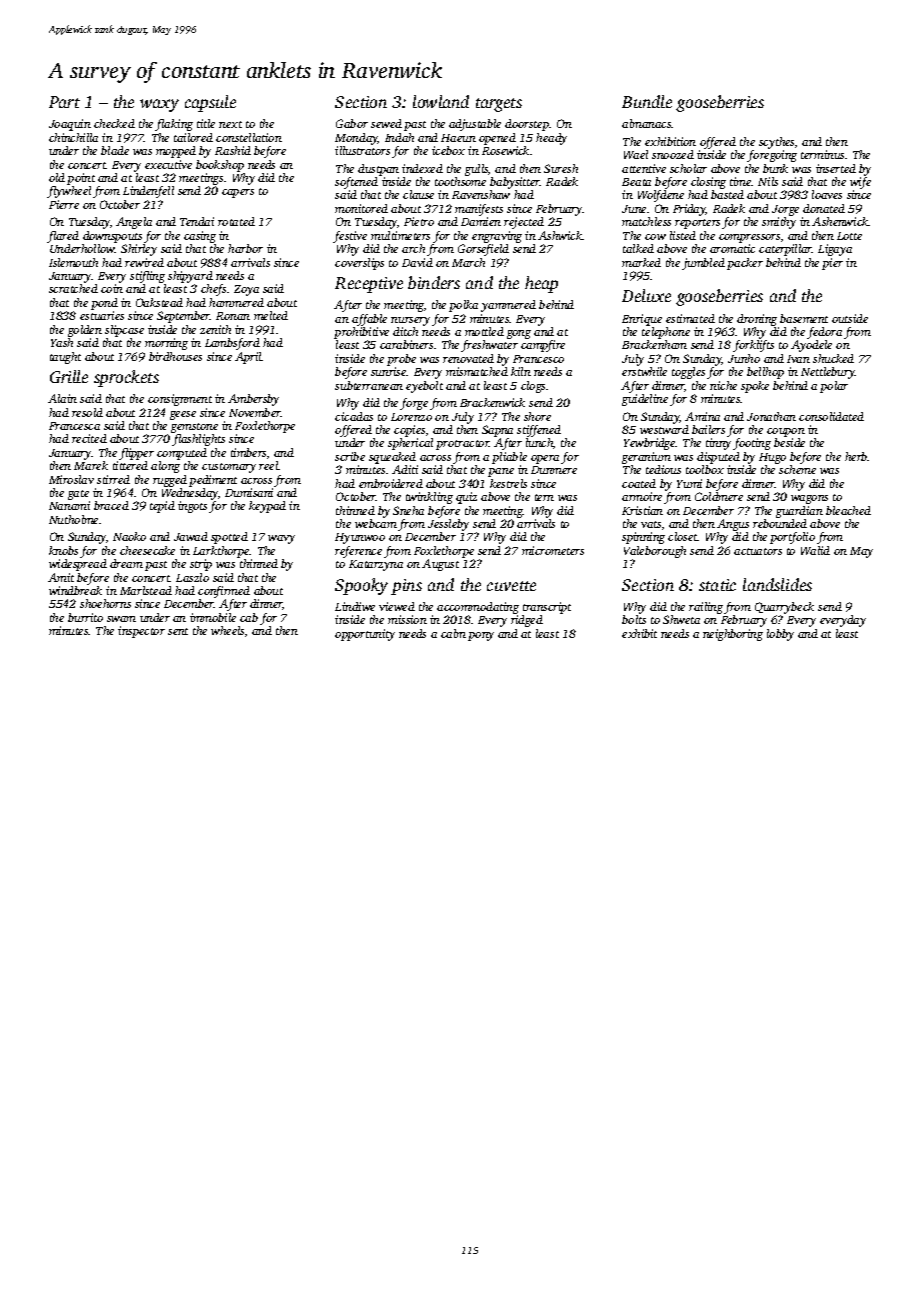 This screenshot has height=1308, width=924. I want to click on capsule, so click(210, 103).
